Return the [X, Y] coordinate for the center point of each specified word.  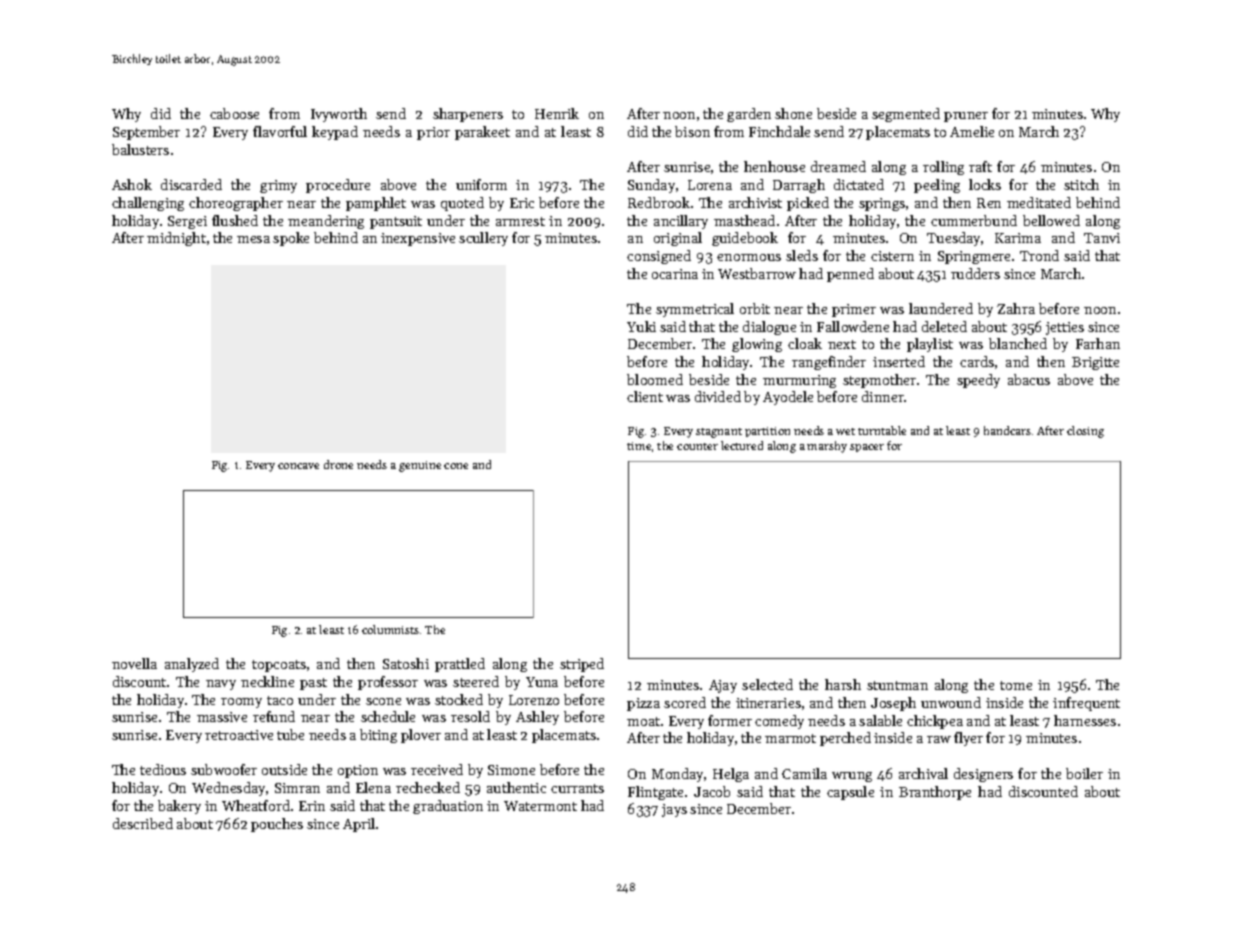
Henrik [557, 113]
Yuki [641, 326]
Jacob [712, 791]
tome [1016, 685]
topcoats [279, 666]
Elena [373, 787]
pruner [966, 117]
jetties [1065, 328]
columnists [390, 629]
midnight [176, 239]
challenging [148, 204]
